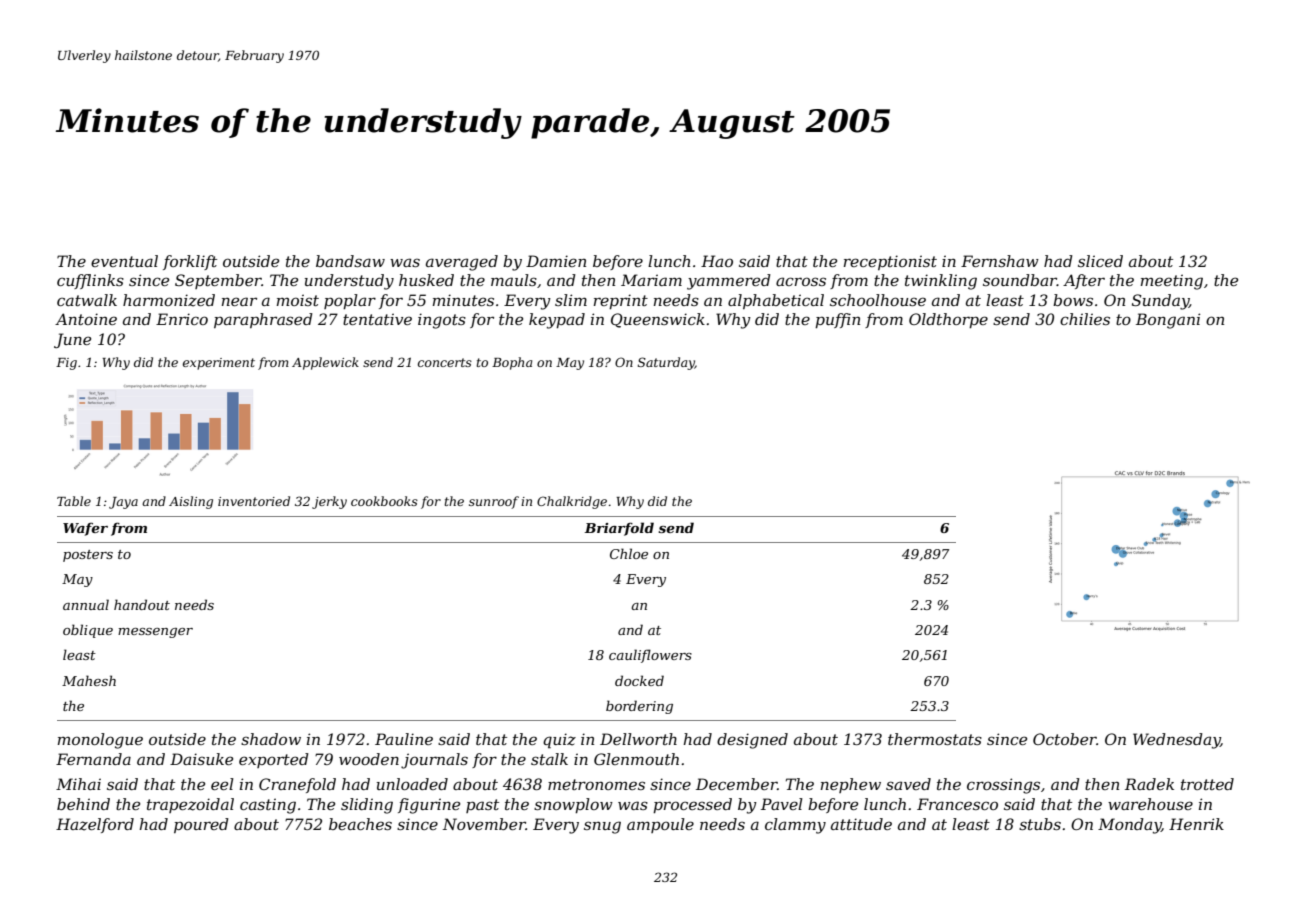 The width and height of the screenshot is (1308, 924). I want to click on tentative, so click(377, 319).
